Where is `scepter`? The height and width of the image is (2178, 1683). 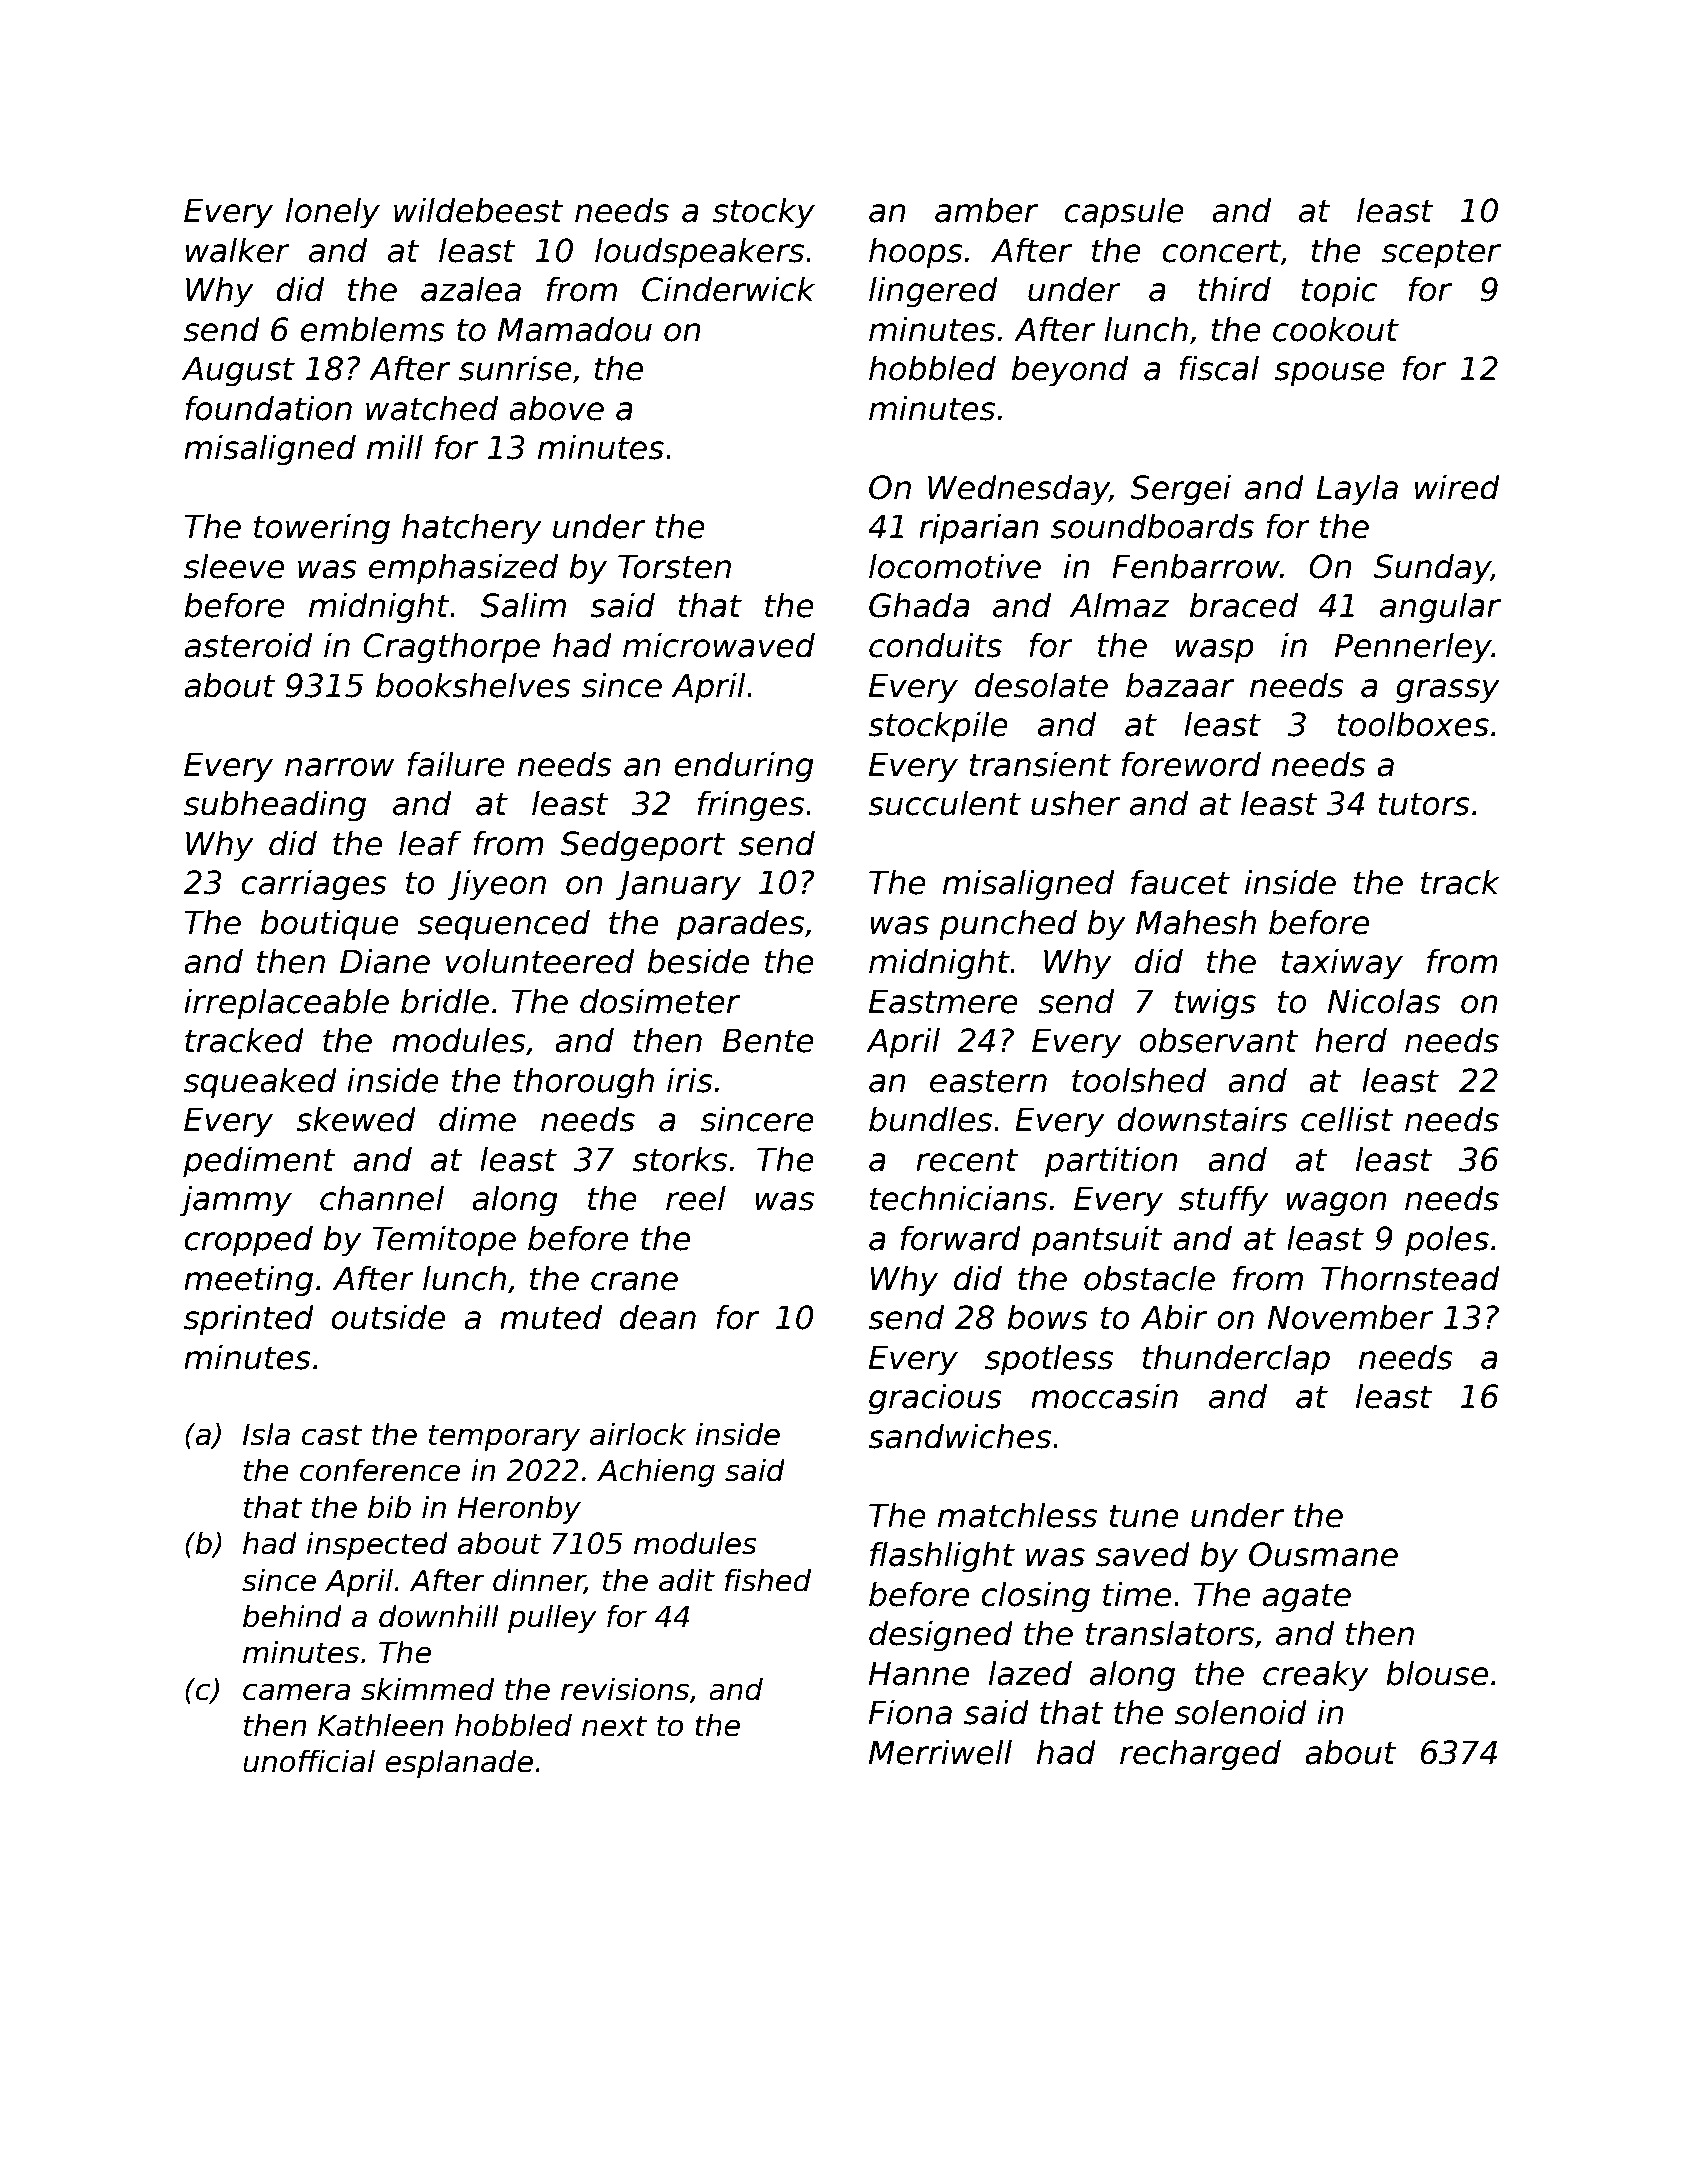
scepter is located at coordinates (1441, 254).
